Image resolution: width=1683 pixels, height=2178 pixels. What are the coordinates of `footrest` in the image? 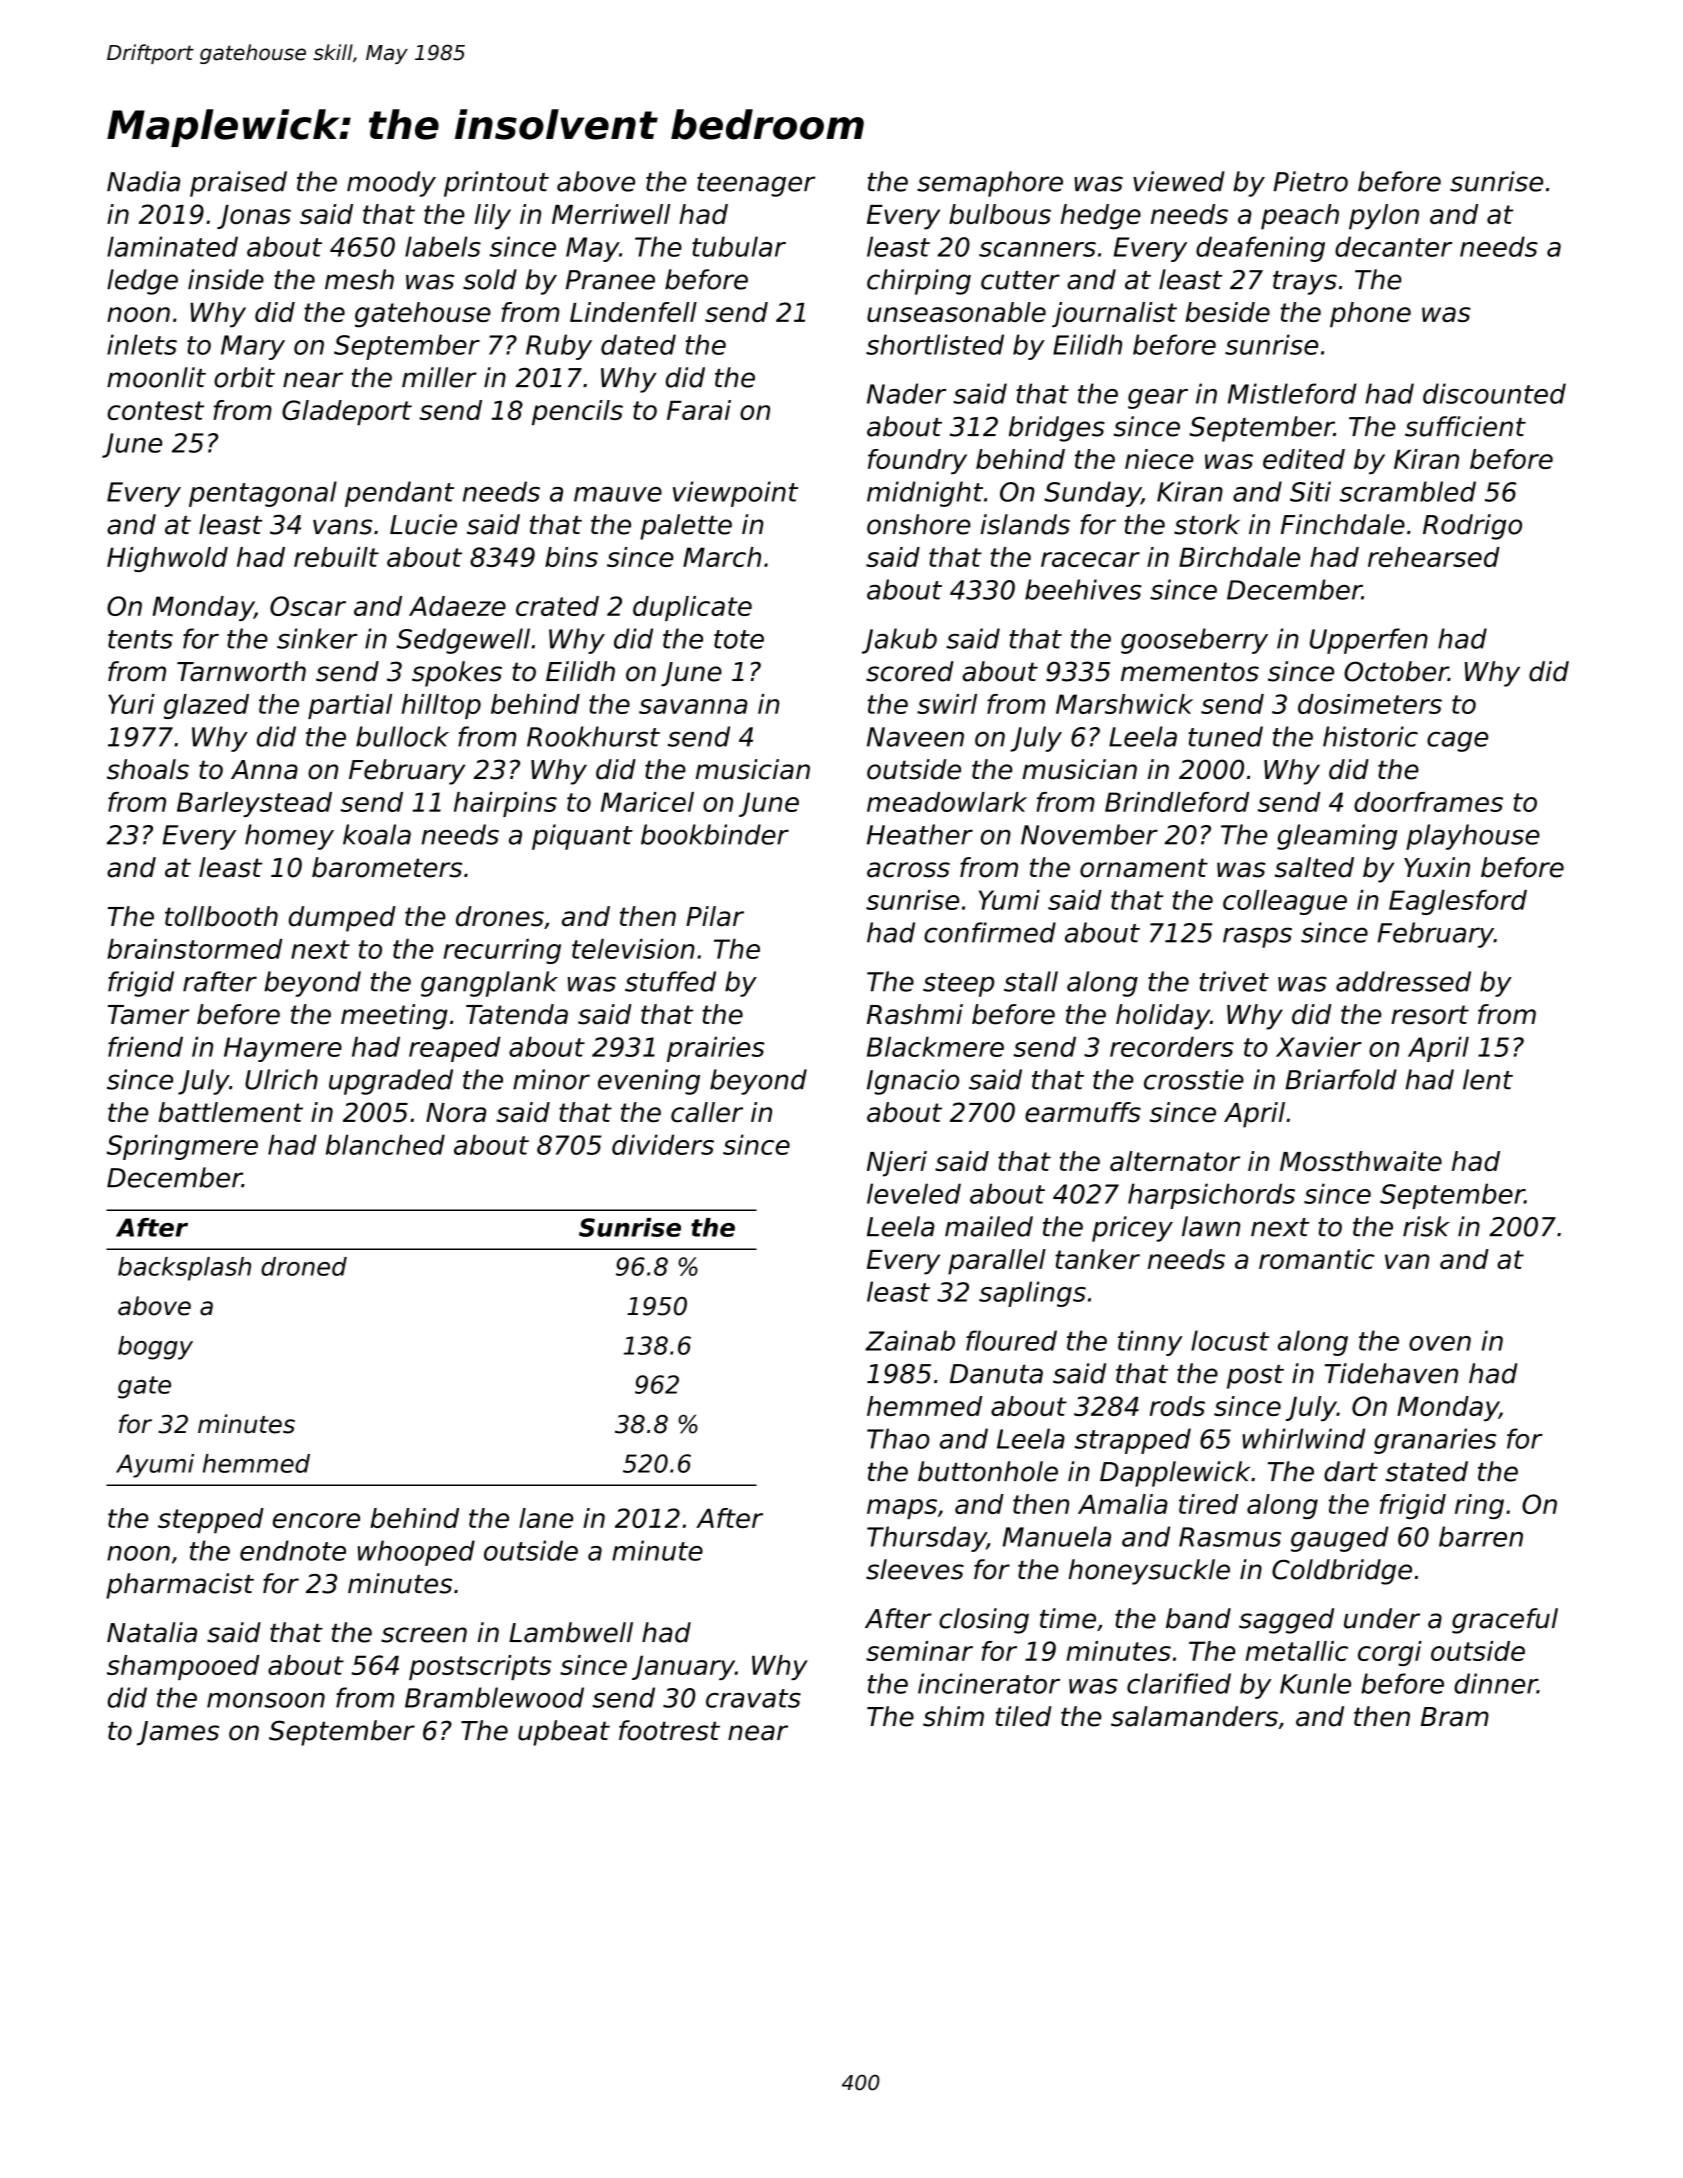 It's located at (669, 1730).
